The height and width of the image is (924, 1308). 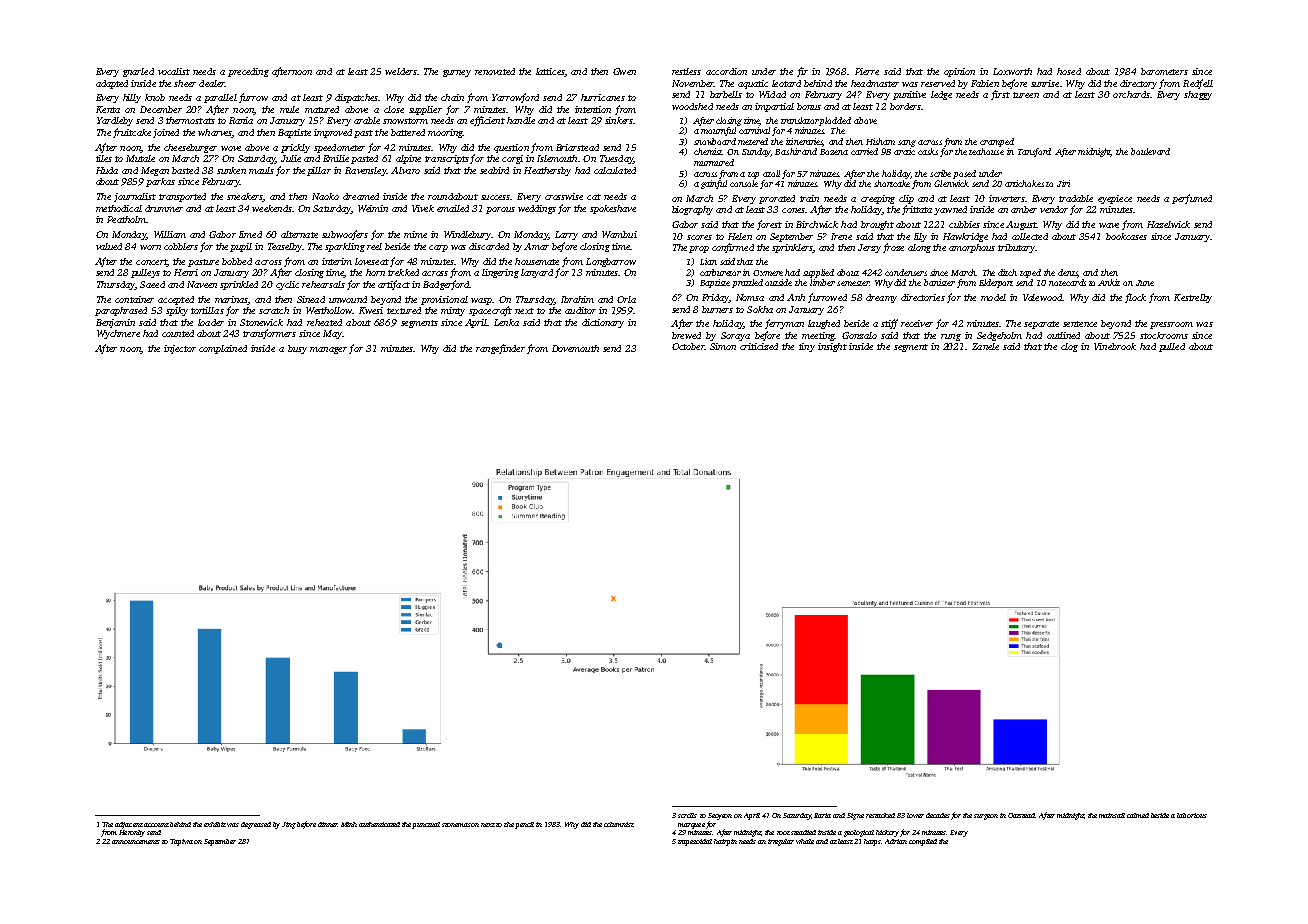 What do you see at coordinates (687, 815) in the image?
I see `scrolls` at bounding box center [687, 815].
